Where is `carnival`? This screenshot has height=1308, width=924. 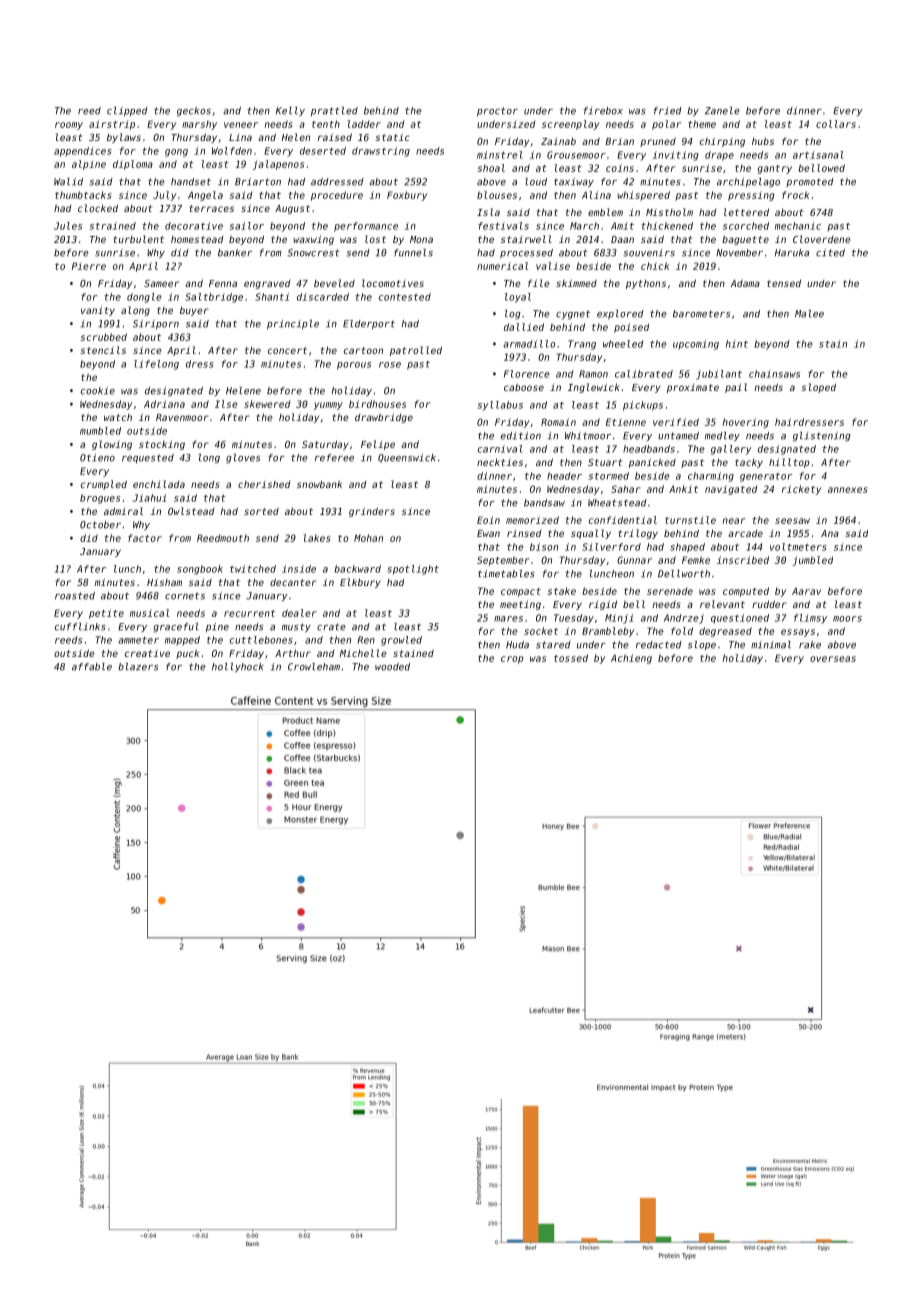 carnival is located at coordinates (500, 449).
